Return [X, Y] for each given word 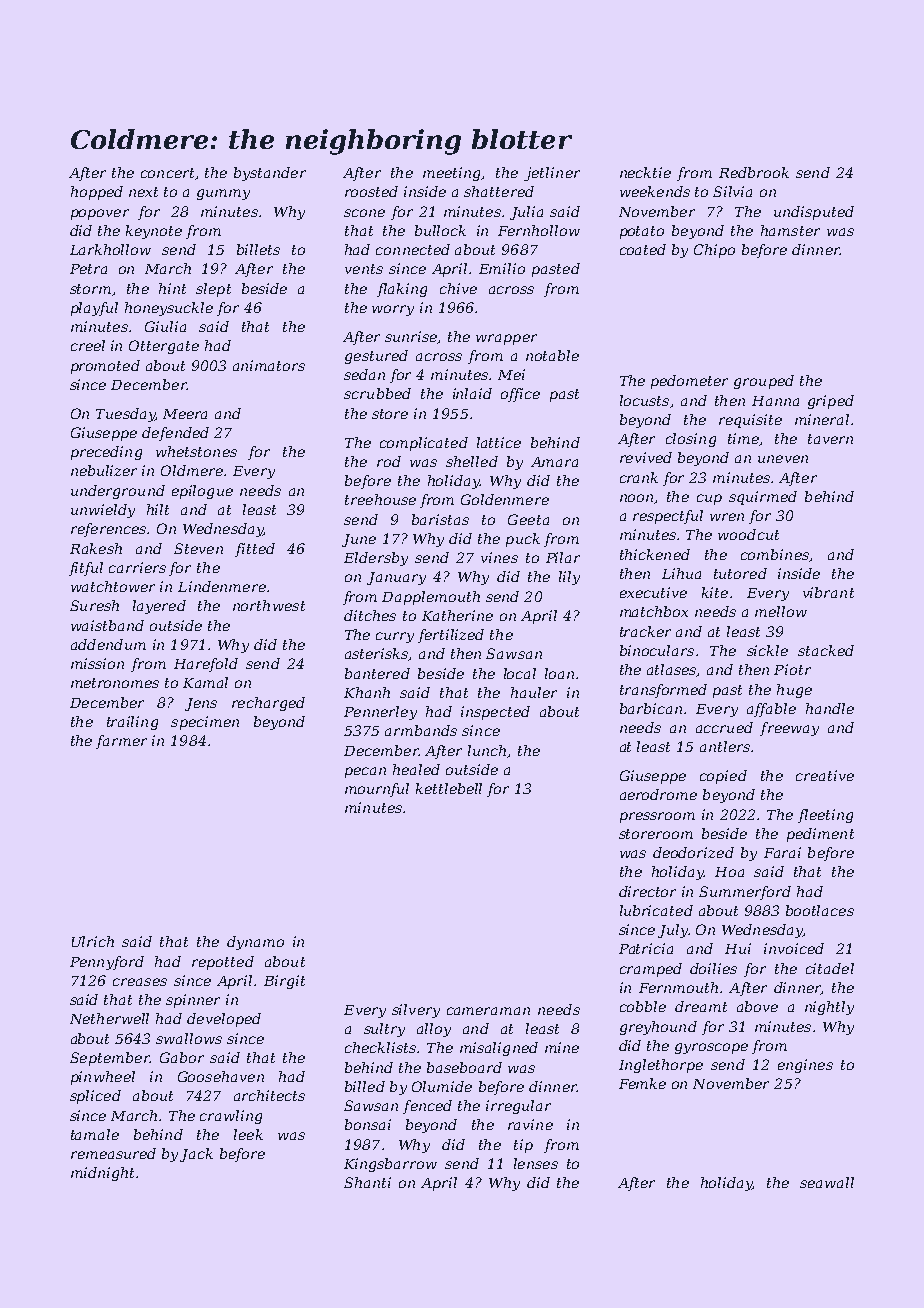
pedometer [689, 382]
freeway [789, 729]
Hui [738, 948]
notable [552, 355]
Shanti [367, 1182]
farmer [121, 742]
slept [213, 290]
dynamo [255, 943]
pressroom [657, 817]
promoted [105, 367]
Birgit [284, 982]
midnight [102, 1174]
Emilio [502, 268]
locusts [644, 400]
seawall [827, 1182]
